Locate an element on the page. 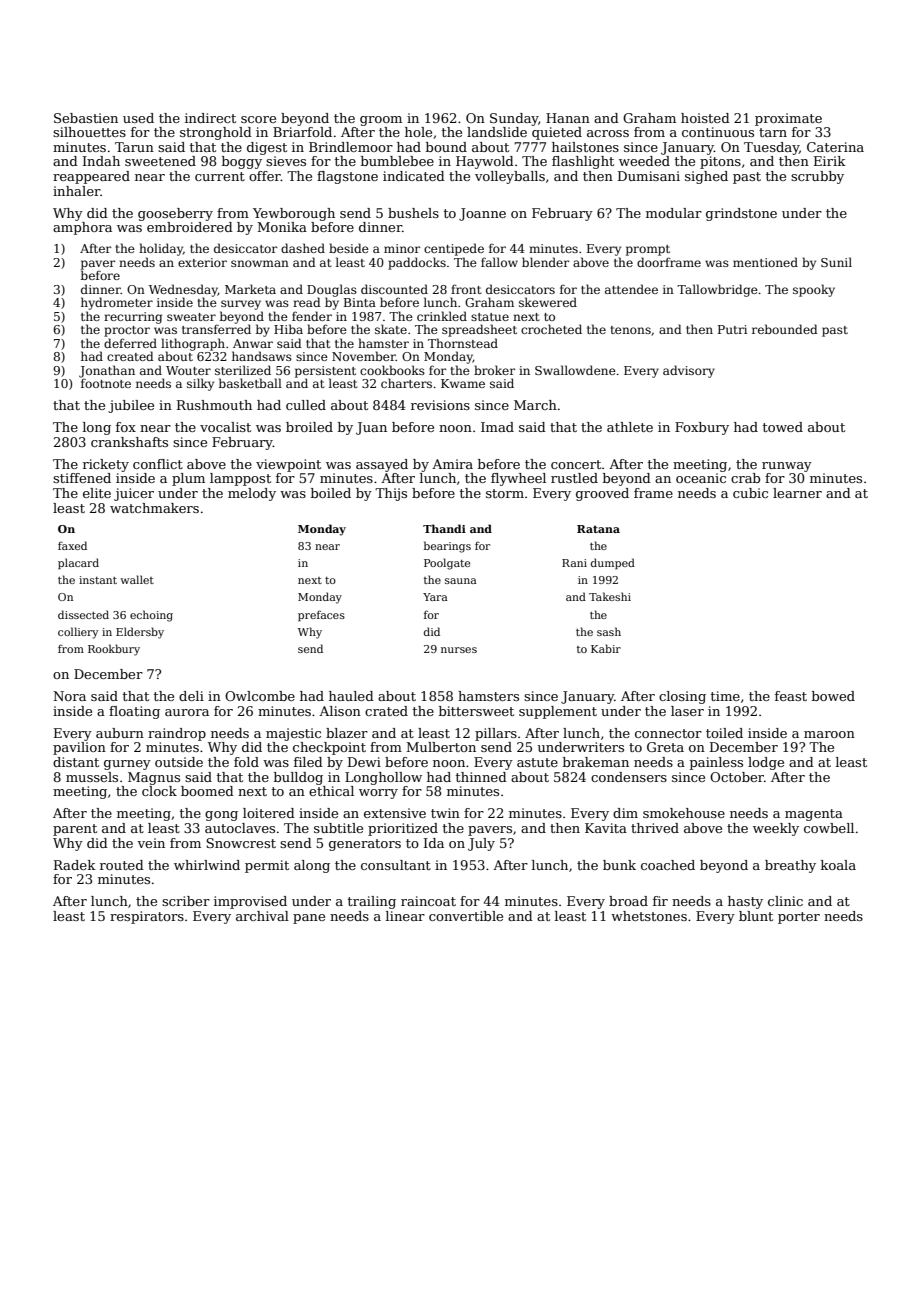  twin is located at coordinates (445, 813).
